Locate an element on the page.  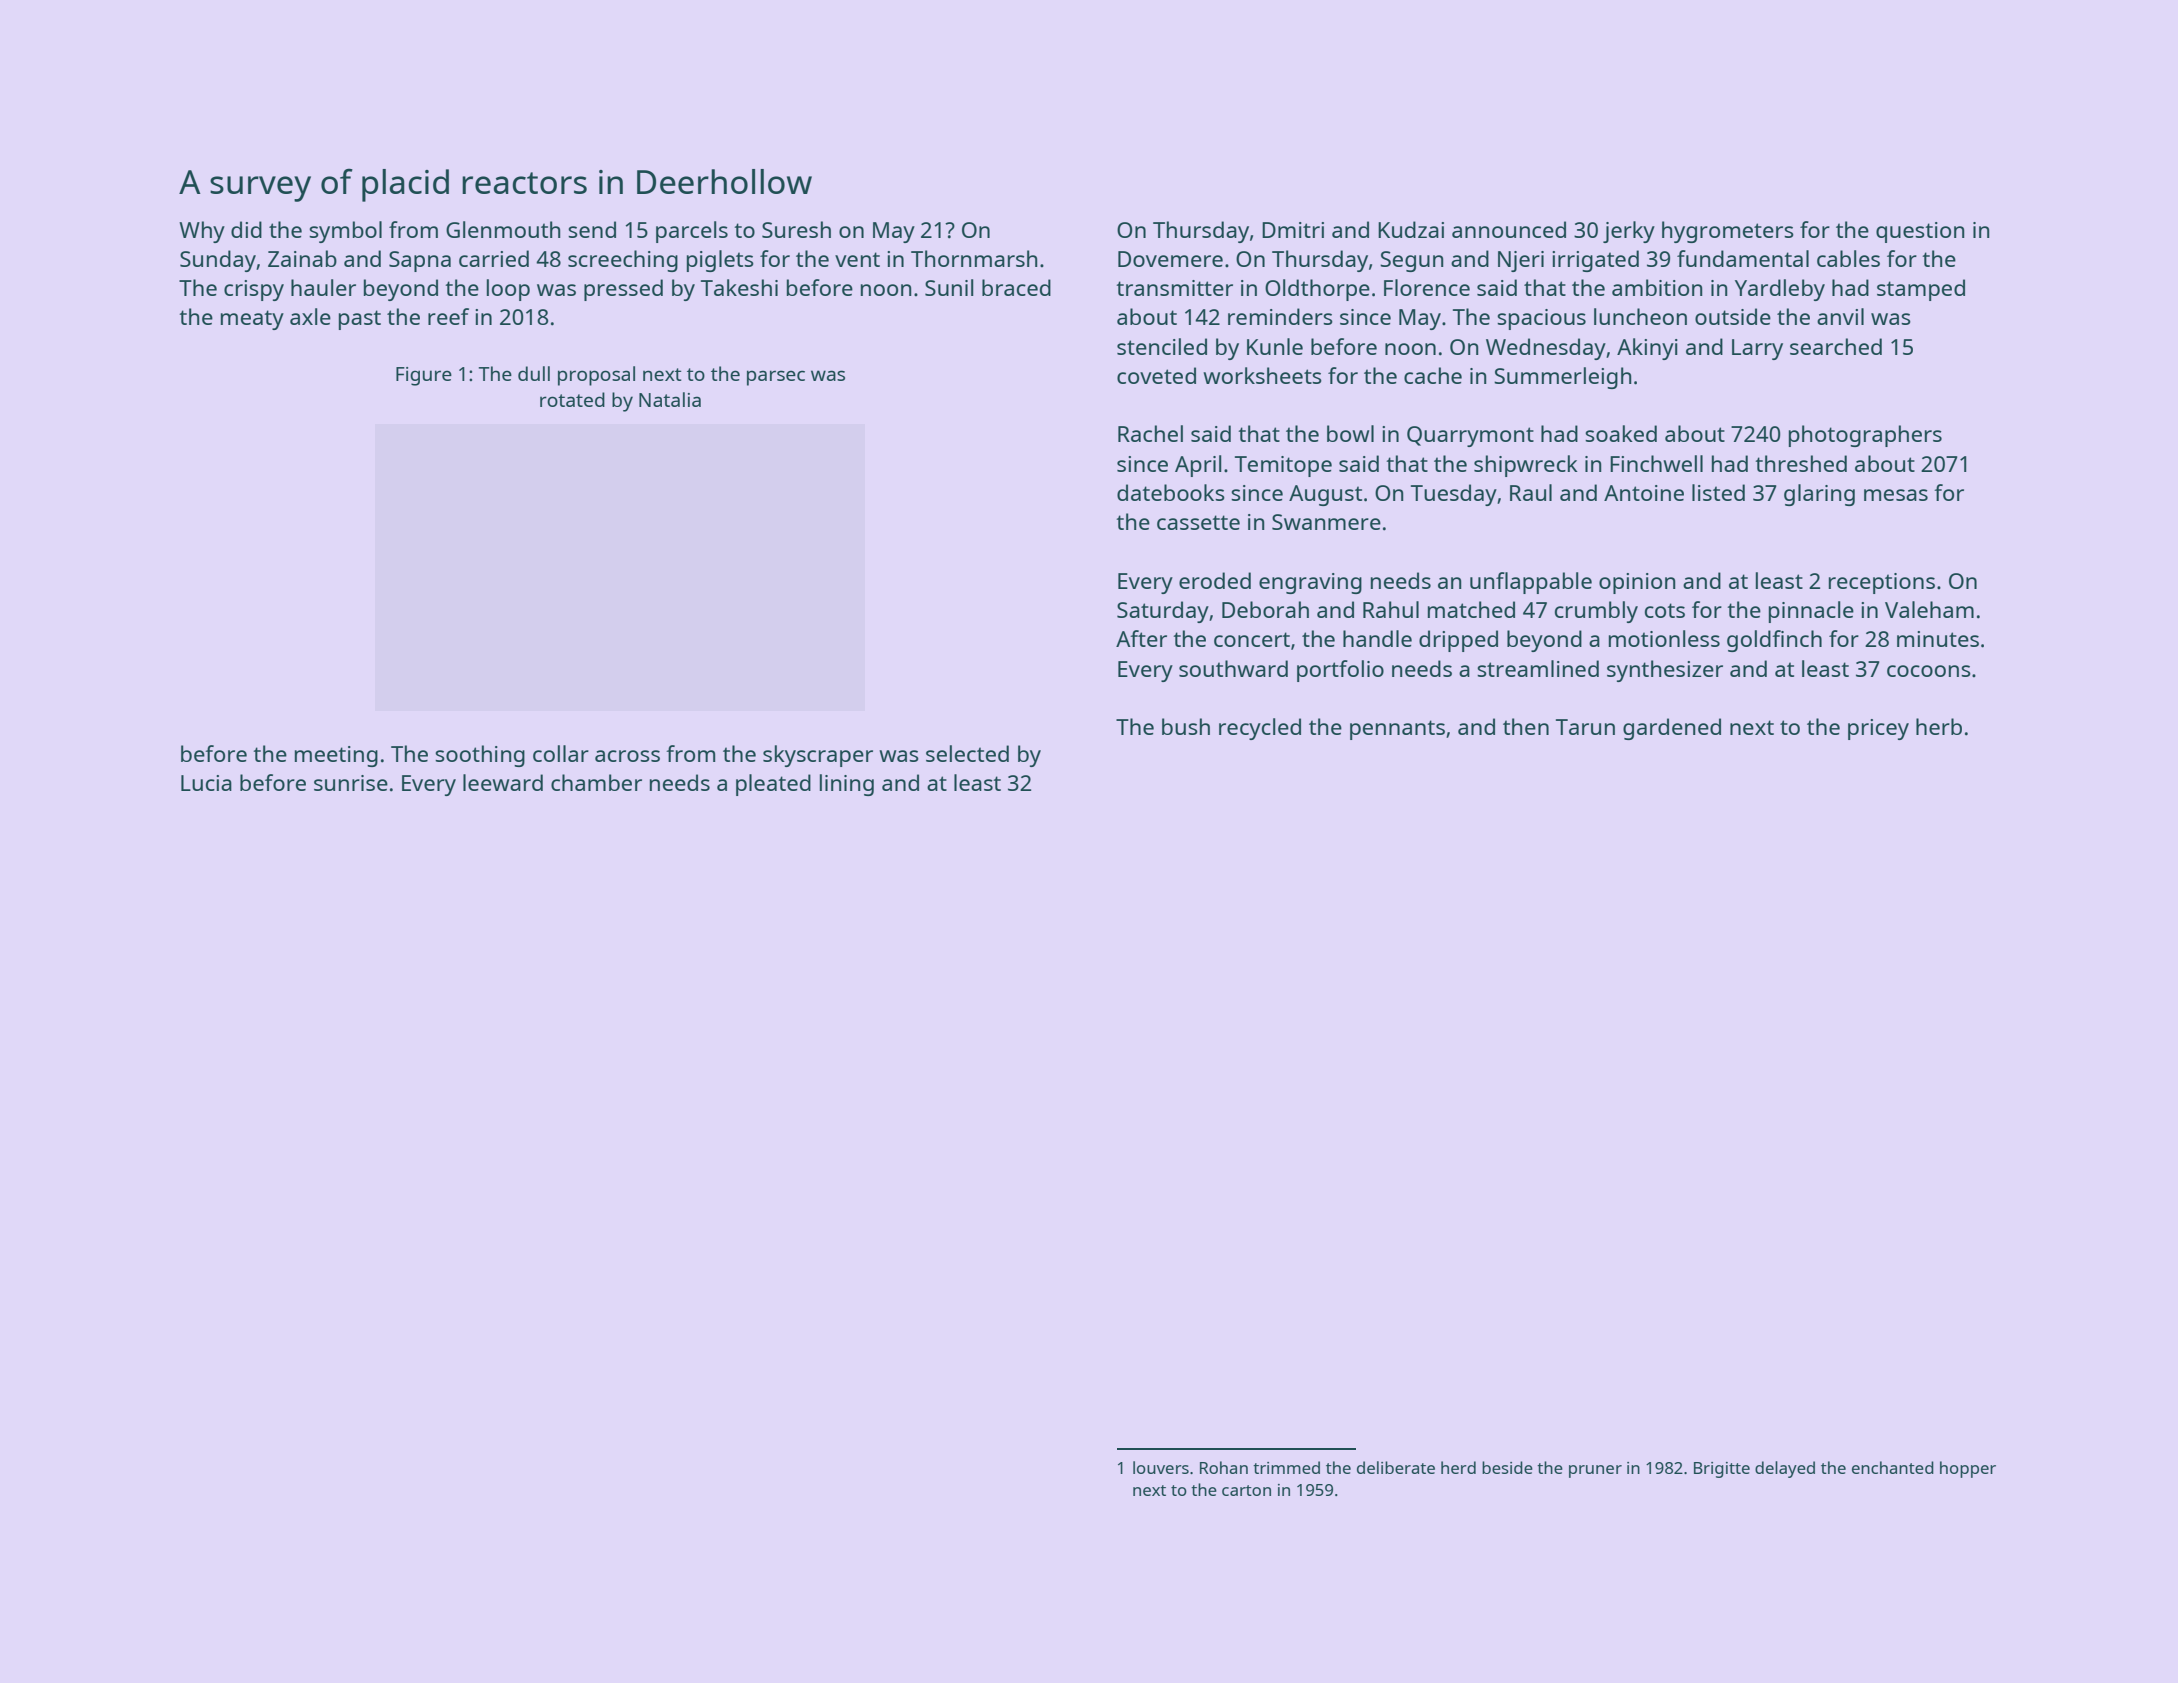
Quarrymont is located at coordinates (1470, 436).
